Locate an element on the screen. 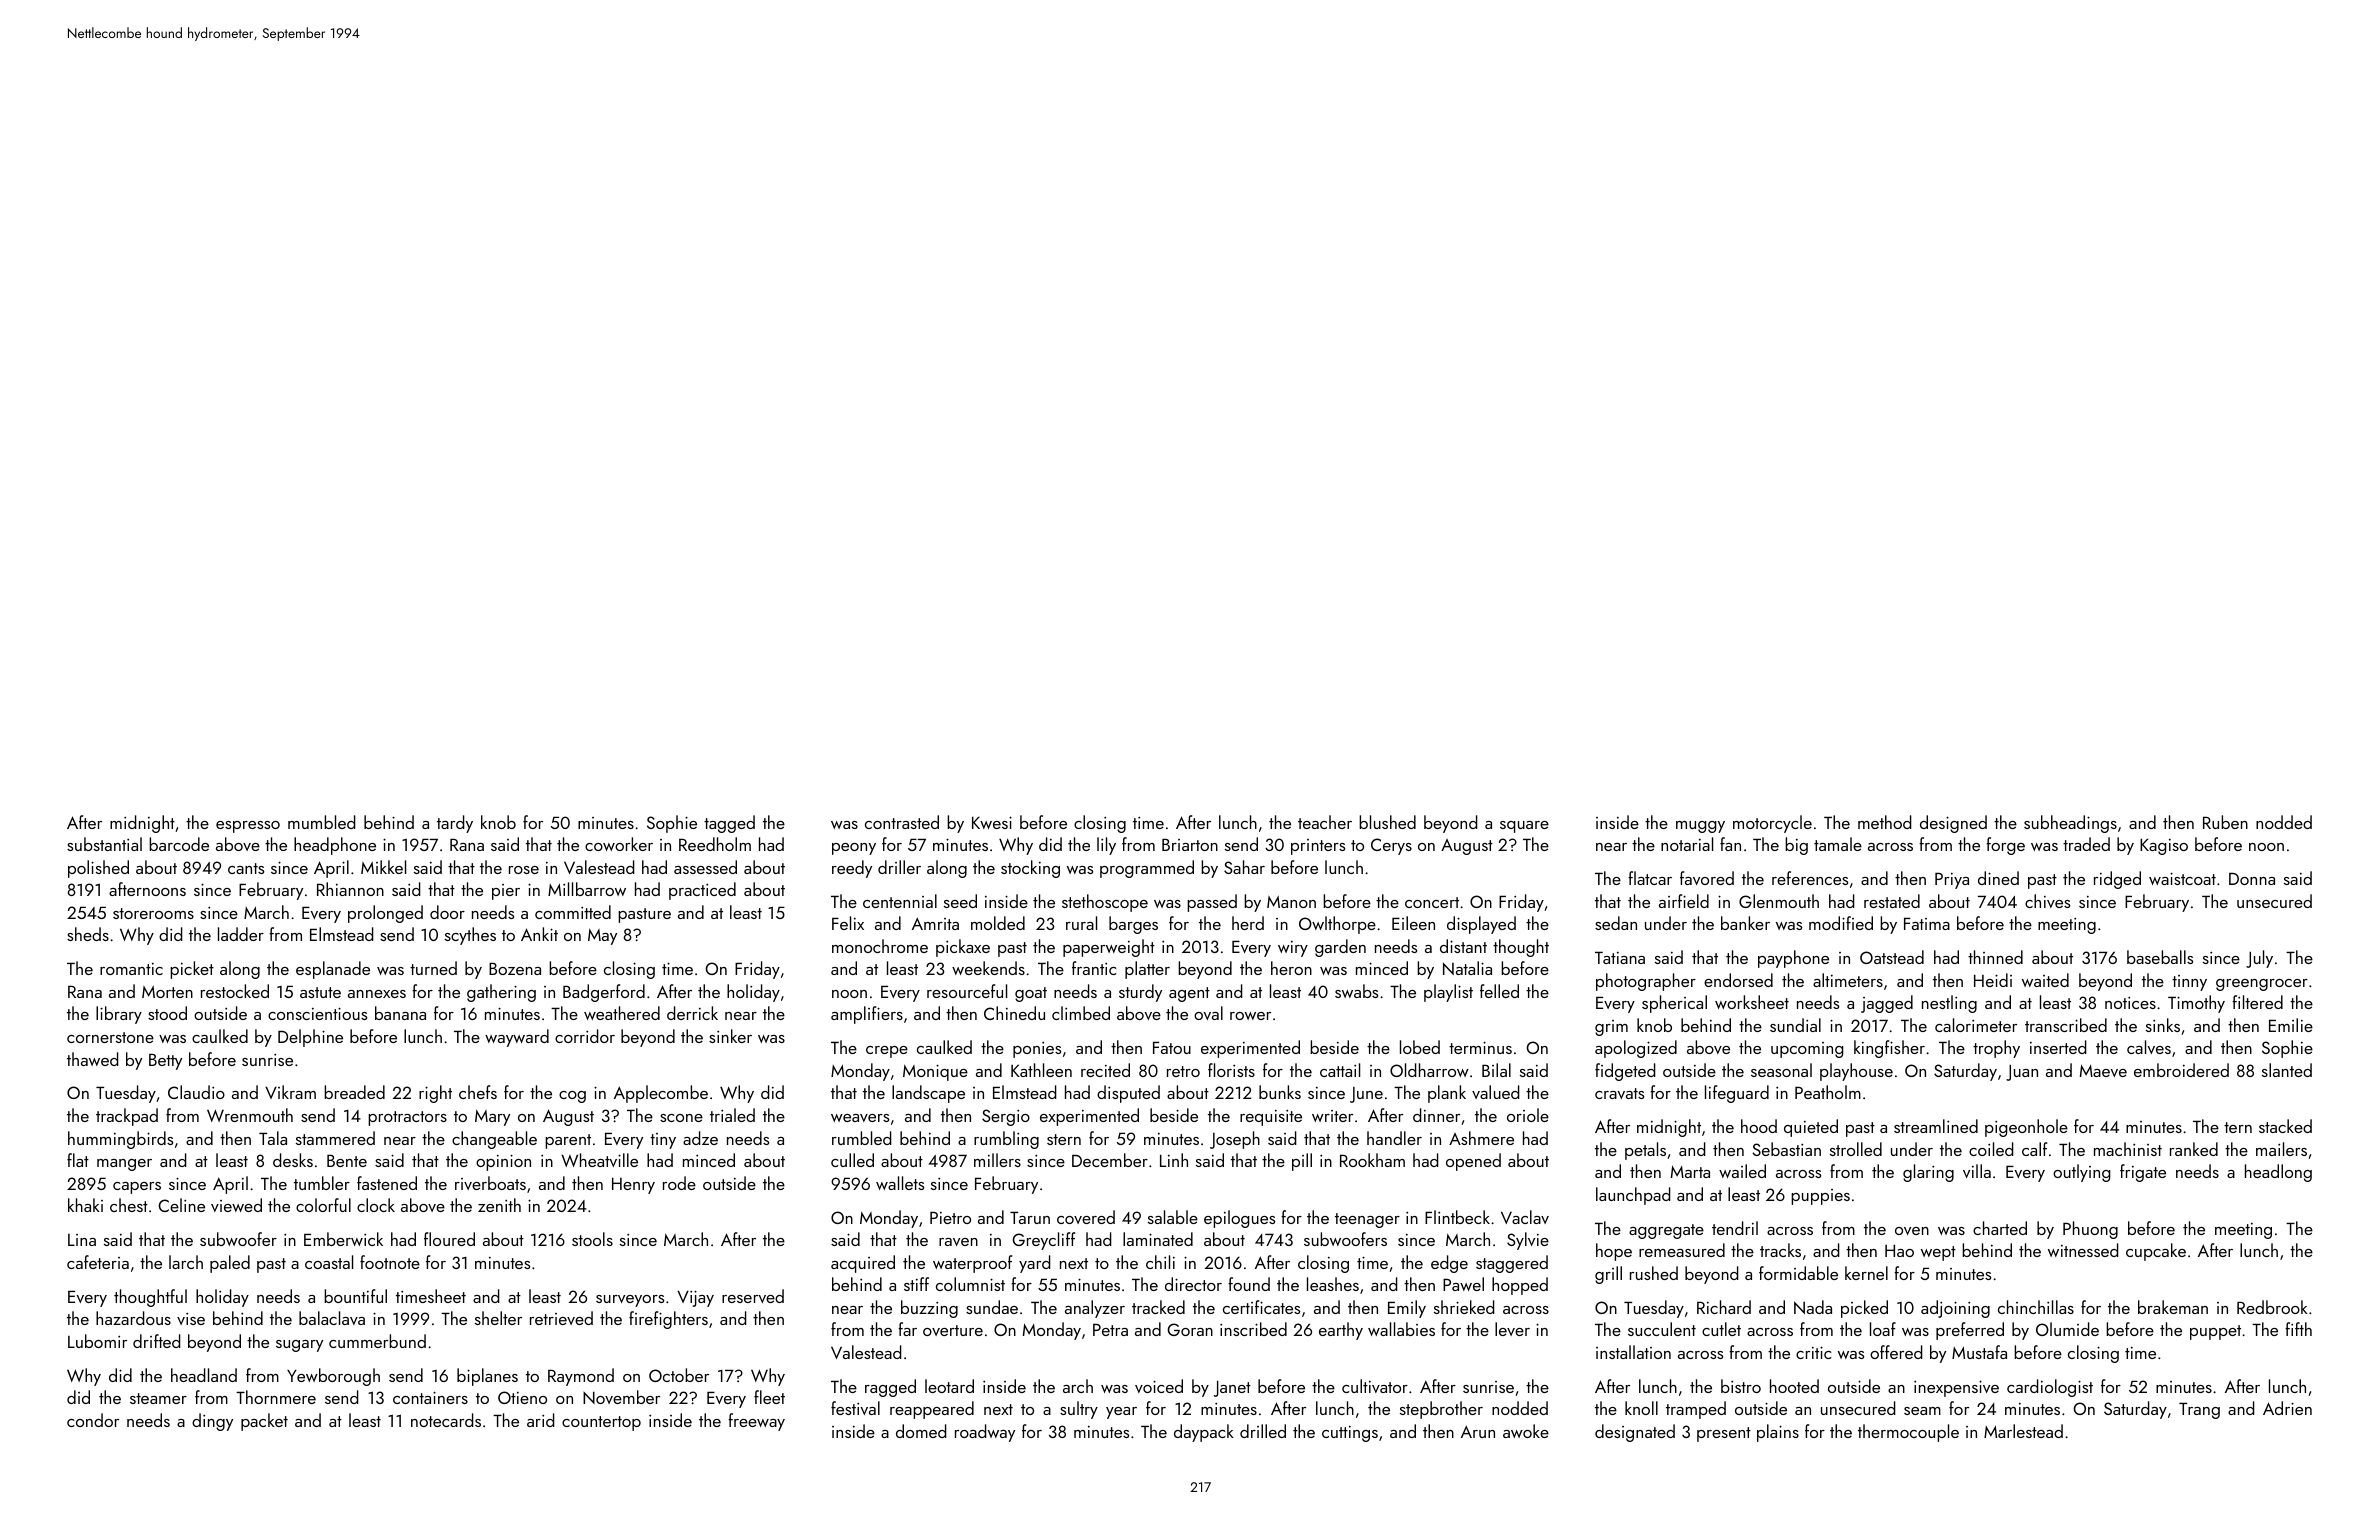  cupcake is located at coordinates (2156, 1252).
